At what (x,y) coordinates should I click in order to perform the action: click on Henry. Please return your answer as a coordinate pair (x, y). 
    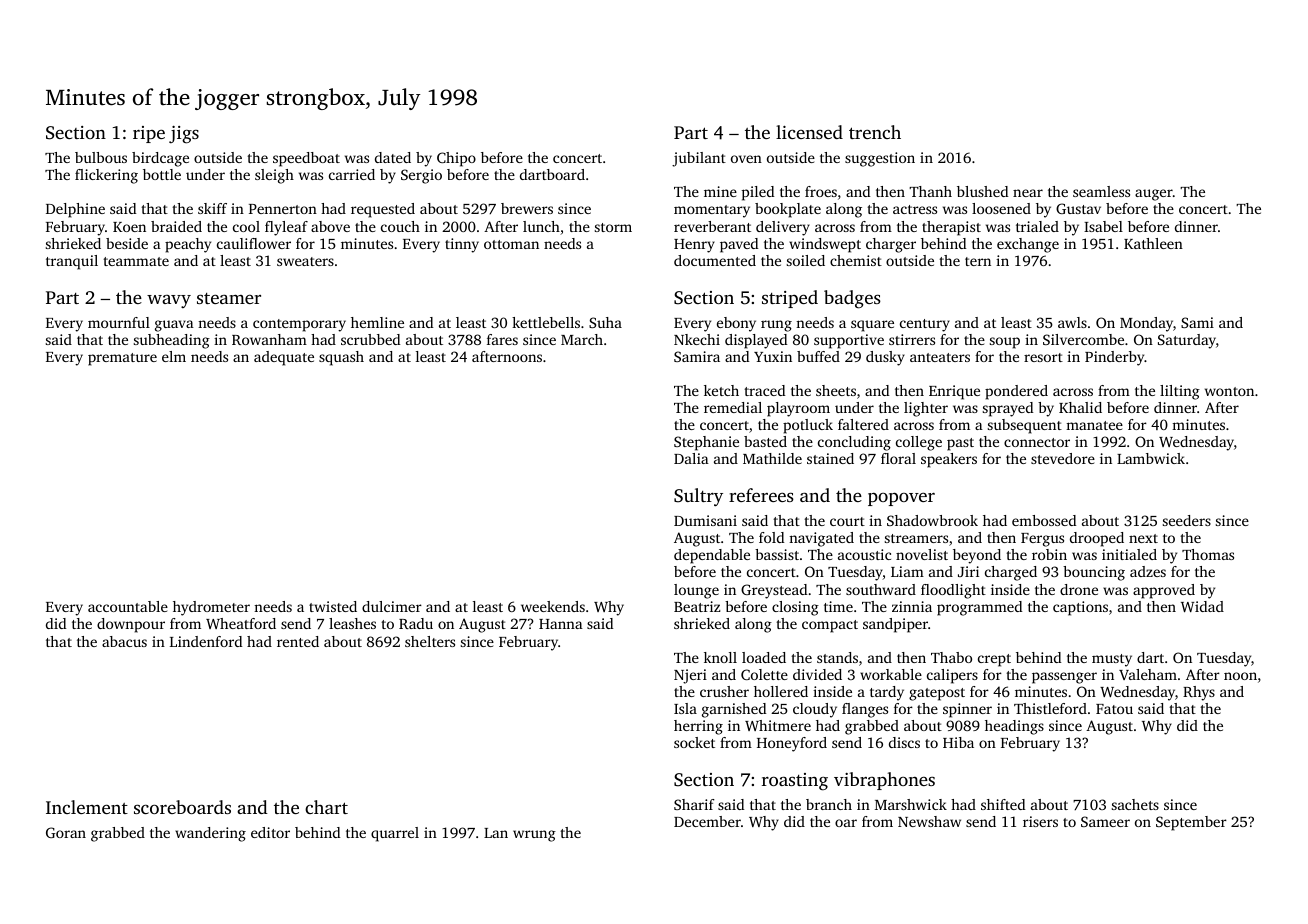
    Looking at the image, I should click on (694, 246).
